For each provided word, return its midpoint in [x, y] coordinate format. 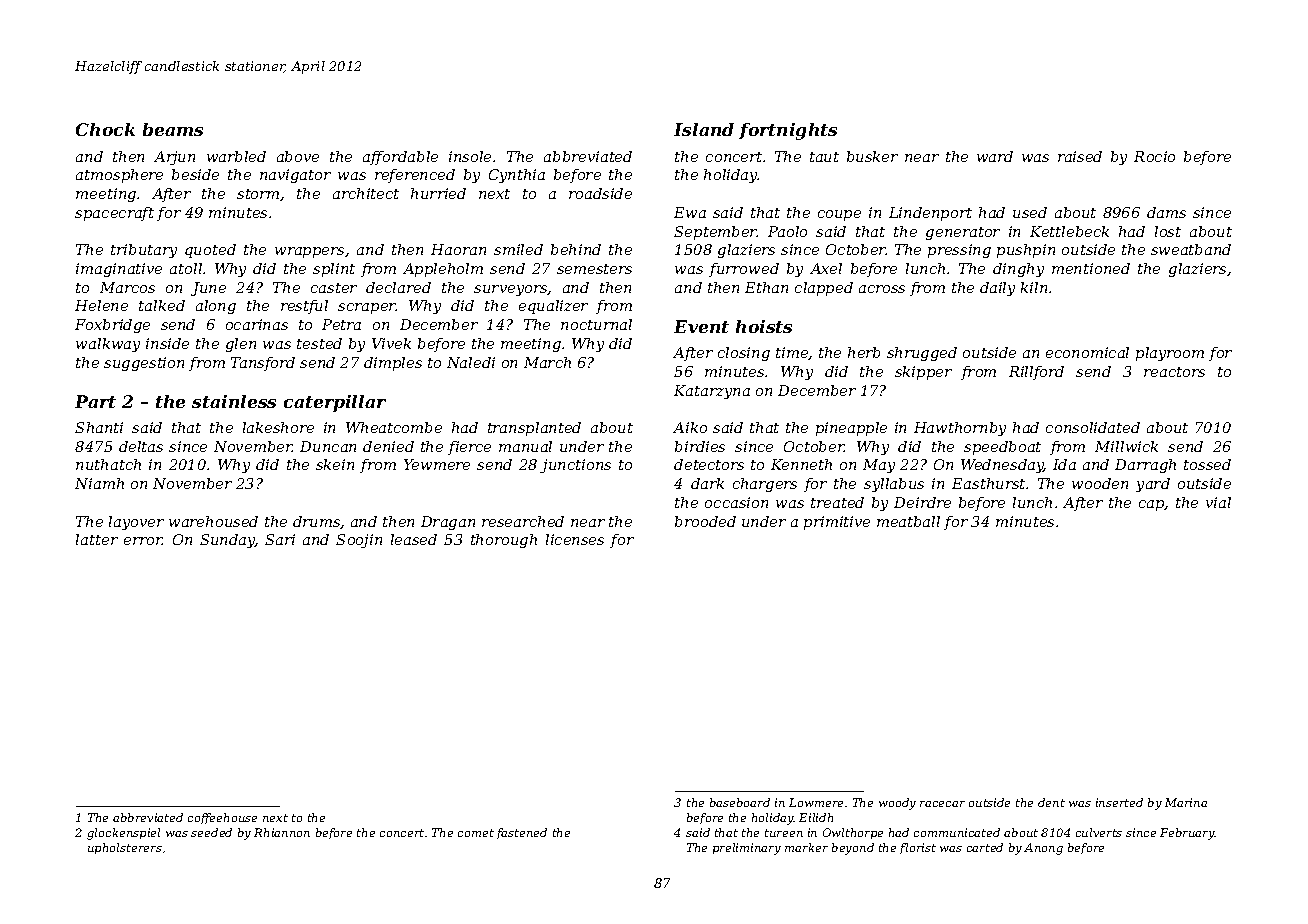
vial [1218, 502]
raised [1080, 156]
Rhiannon [282, 832]
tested [319, 343]
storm [259, 195]
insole [470, 156]
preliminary [747, 849]
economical [1087, 352]
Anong [1043, 849]
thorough [504, 541]
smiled [518, 249]
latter [97, 539]
